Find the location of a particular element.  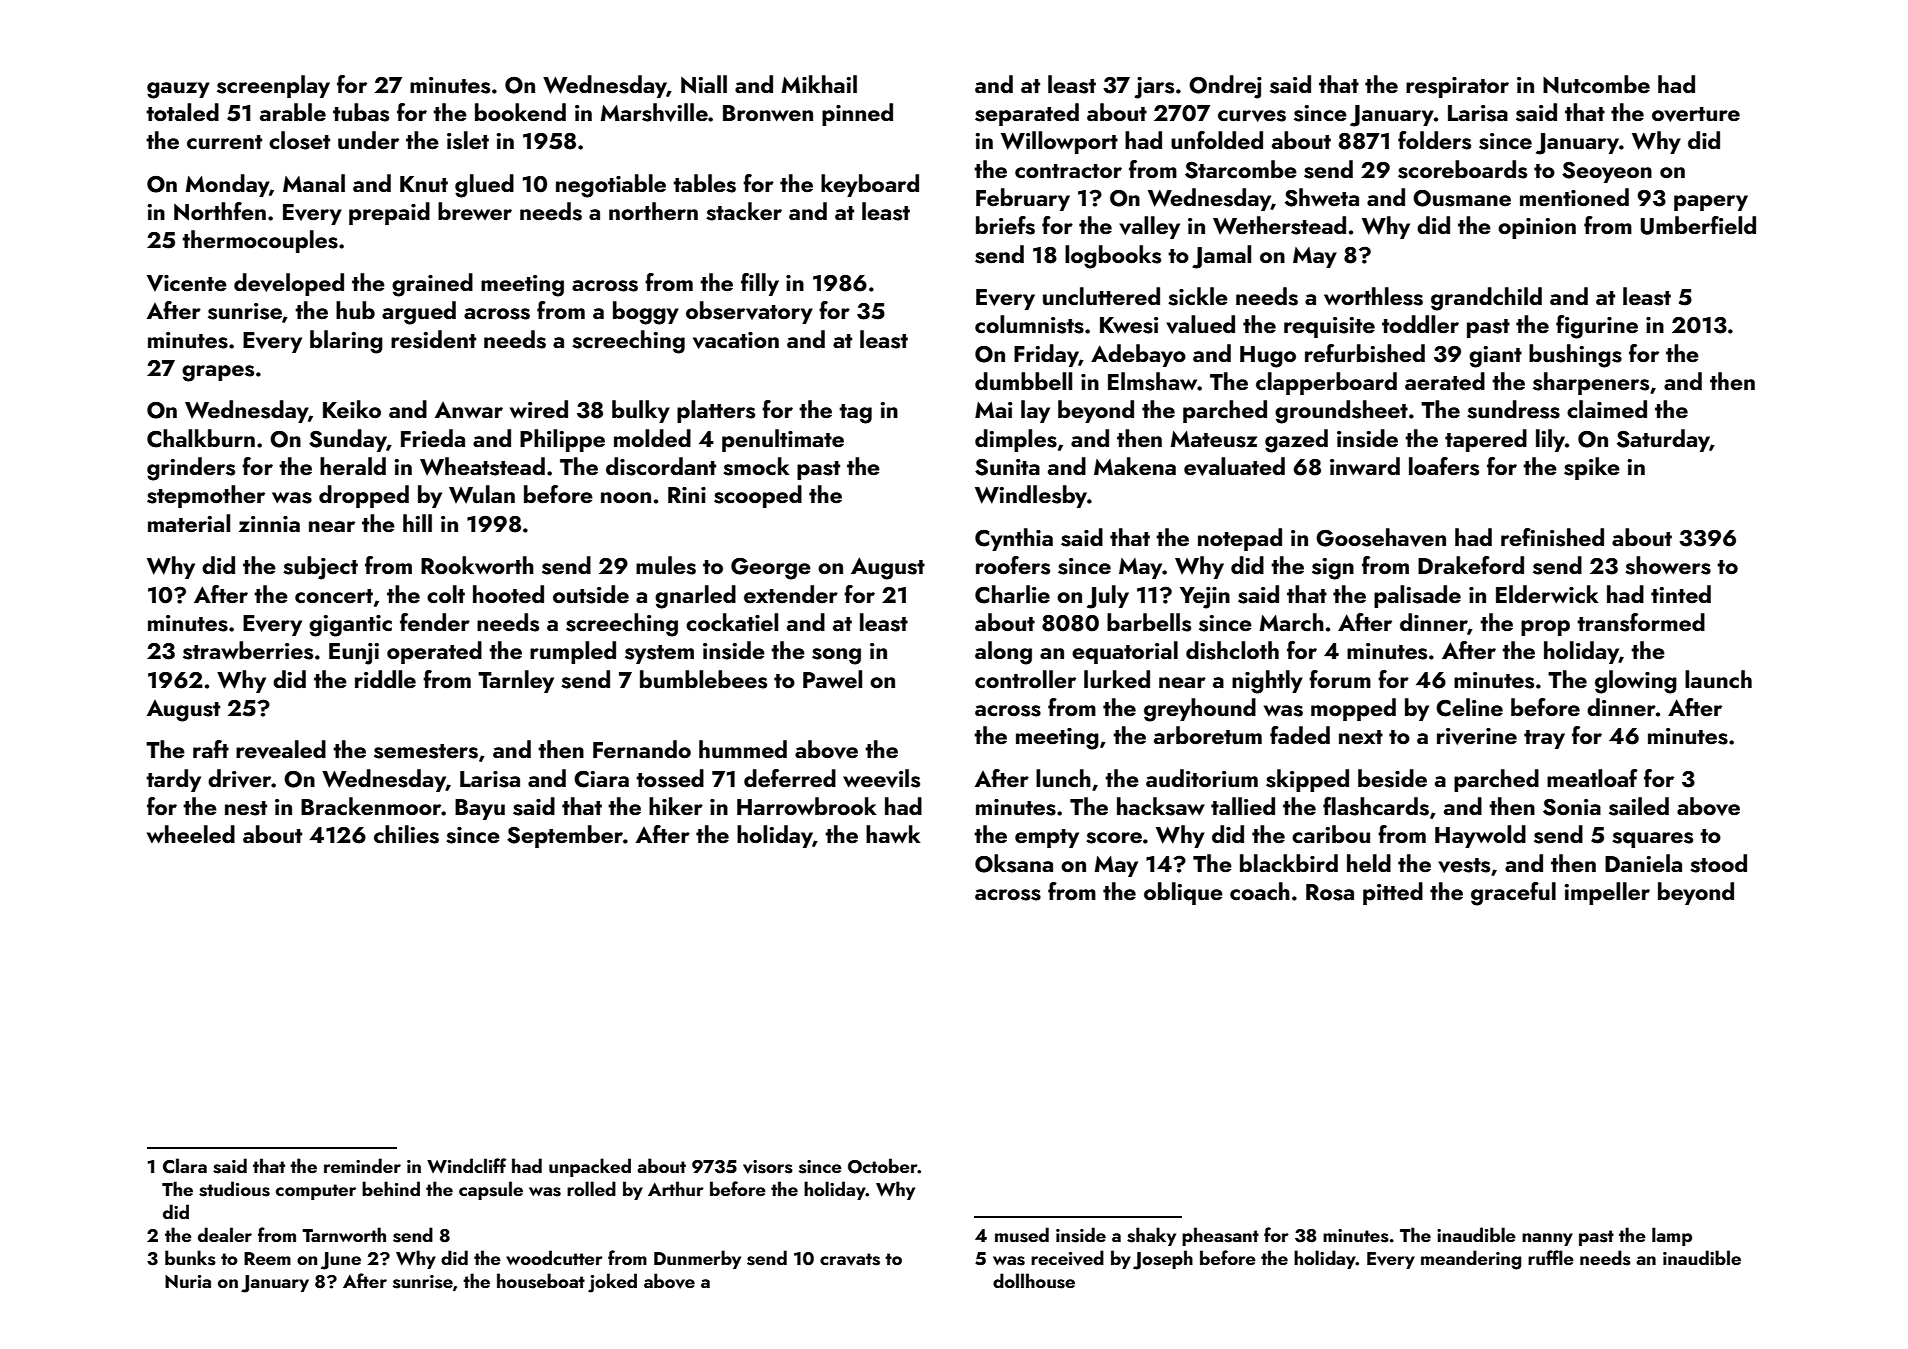

dollhouse is located at coordinates (1034, 1281).
